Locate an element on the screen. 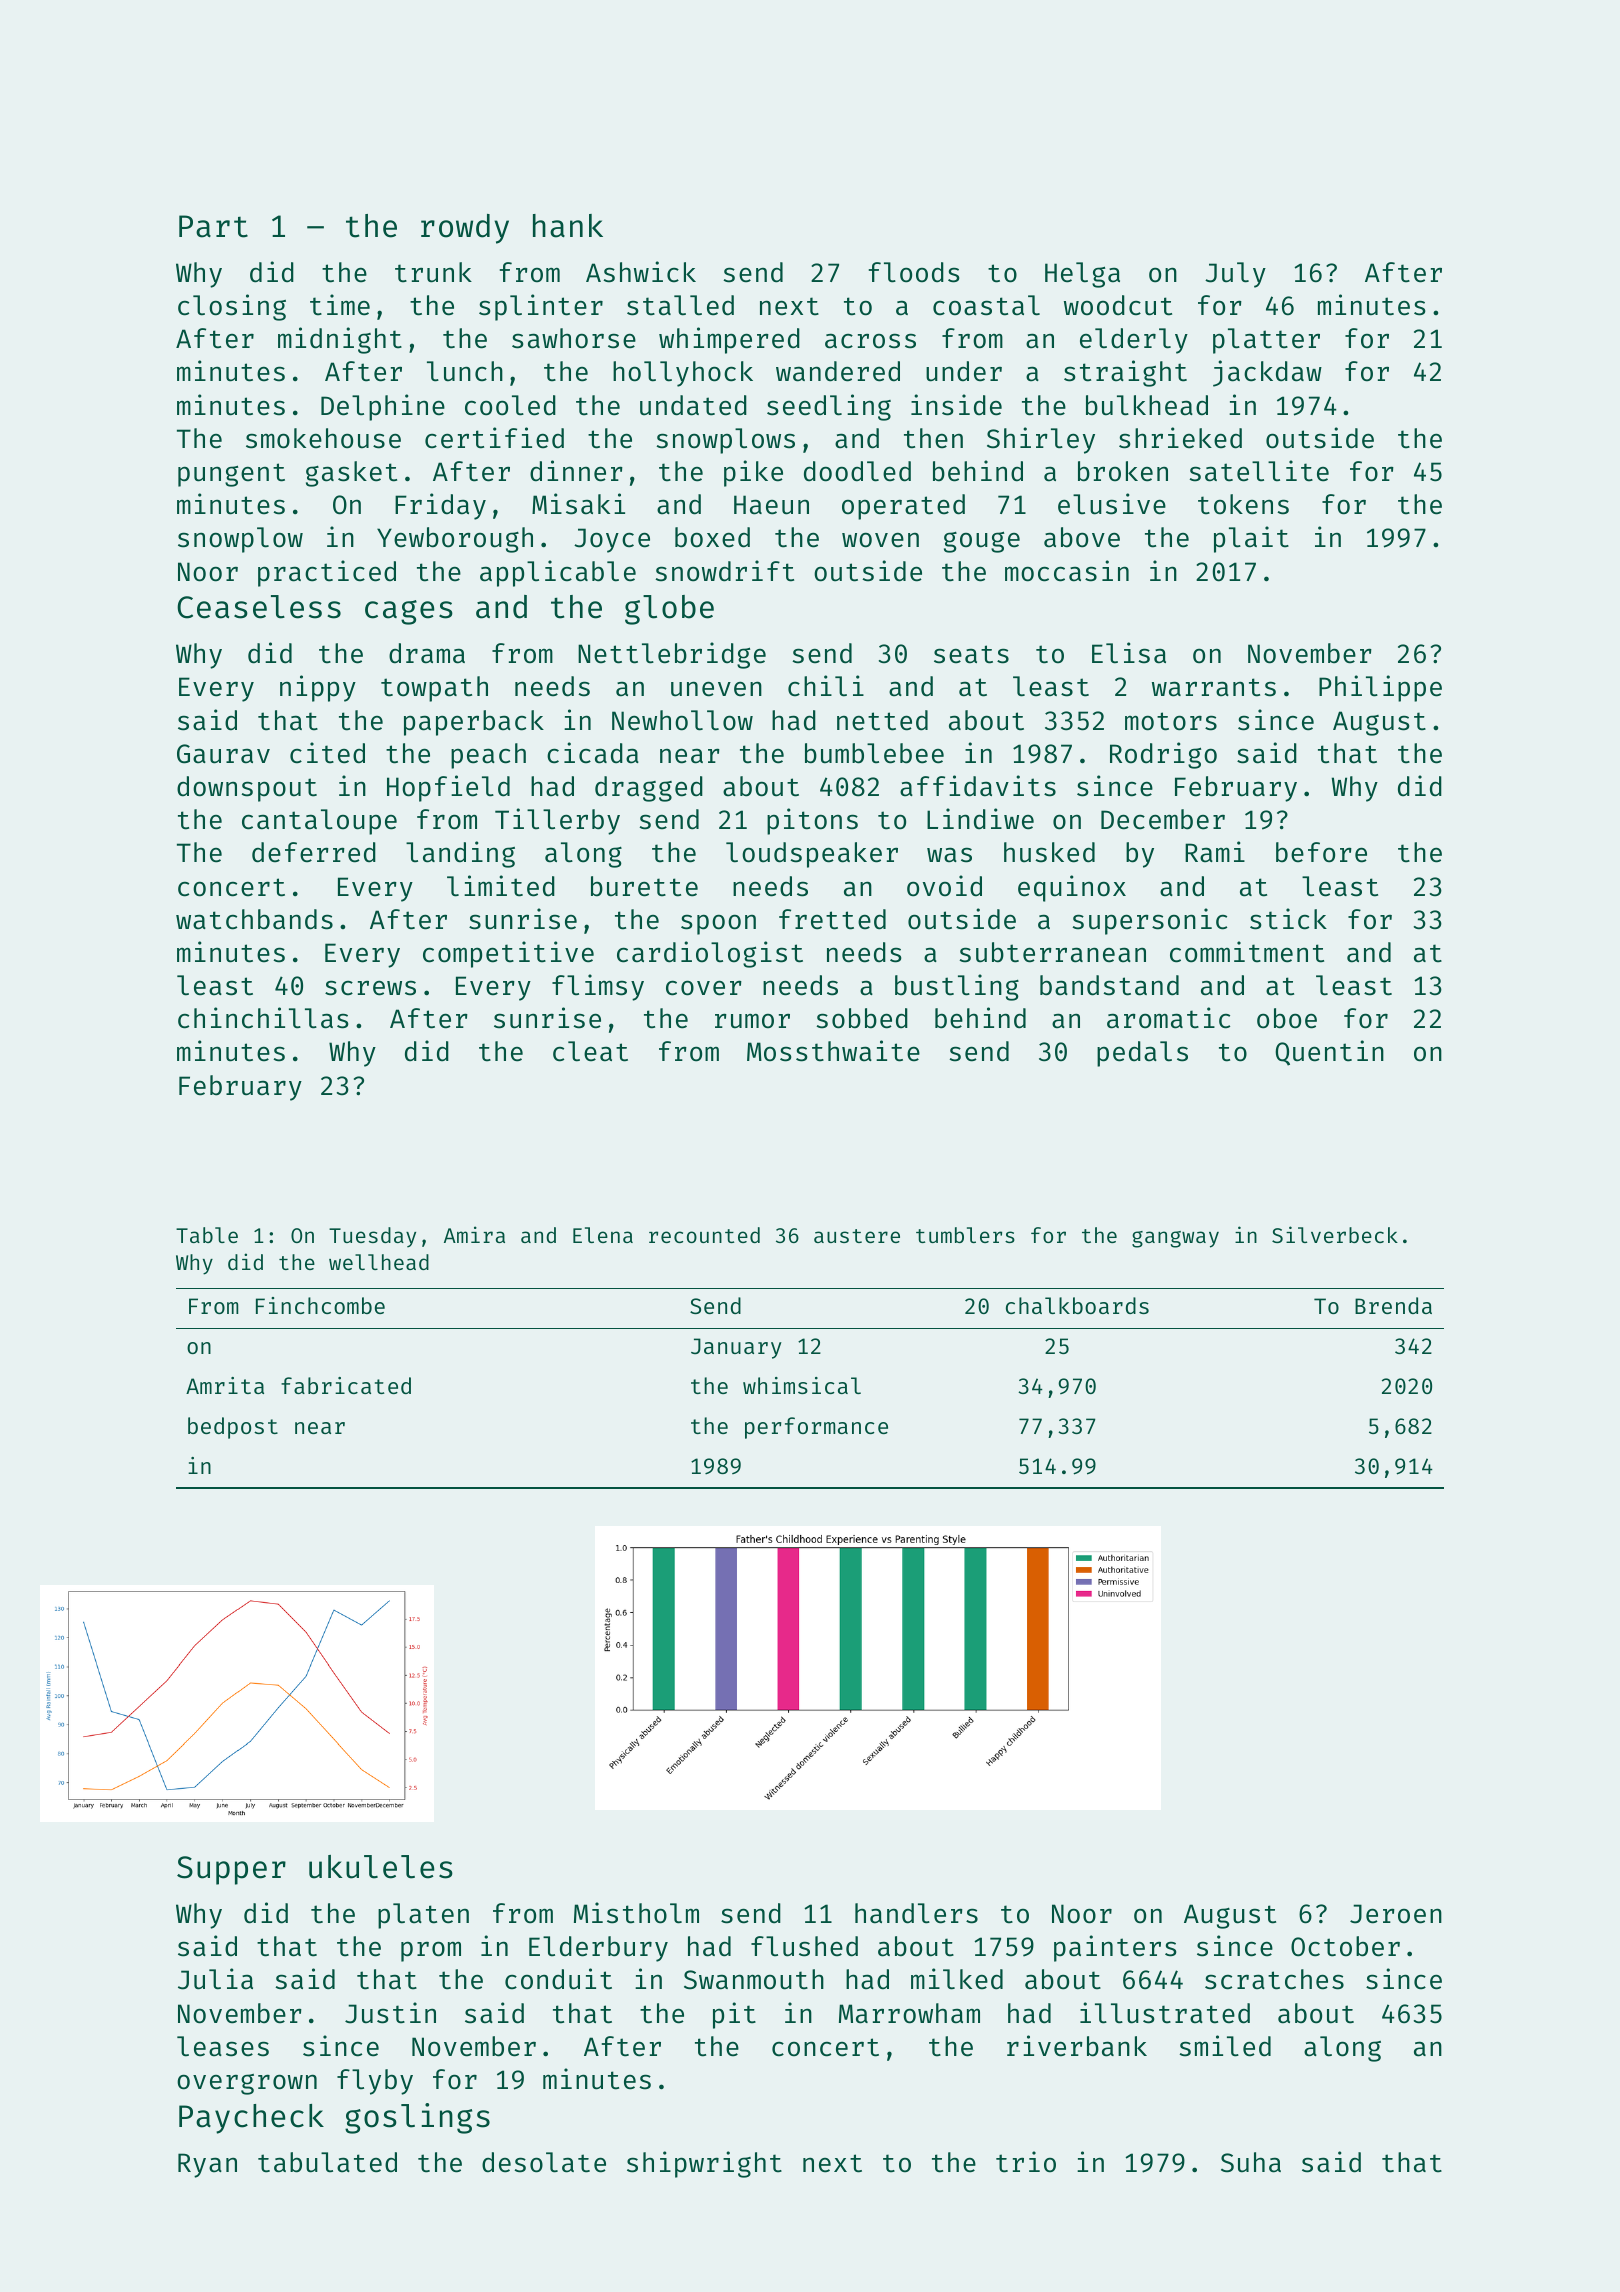 This screenshot has width=1620, height=2292. cleat is located at coordinates (590, 1051).
